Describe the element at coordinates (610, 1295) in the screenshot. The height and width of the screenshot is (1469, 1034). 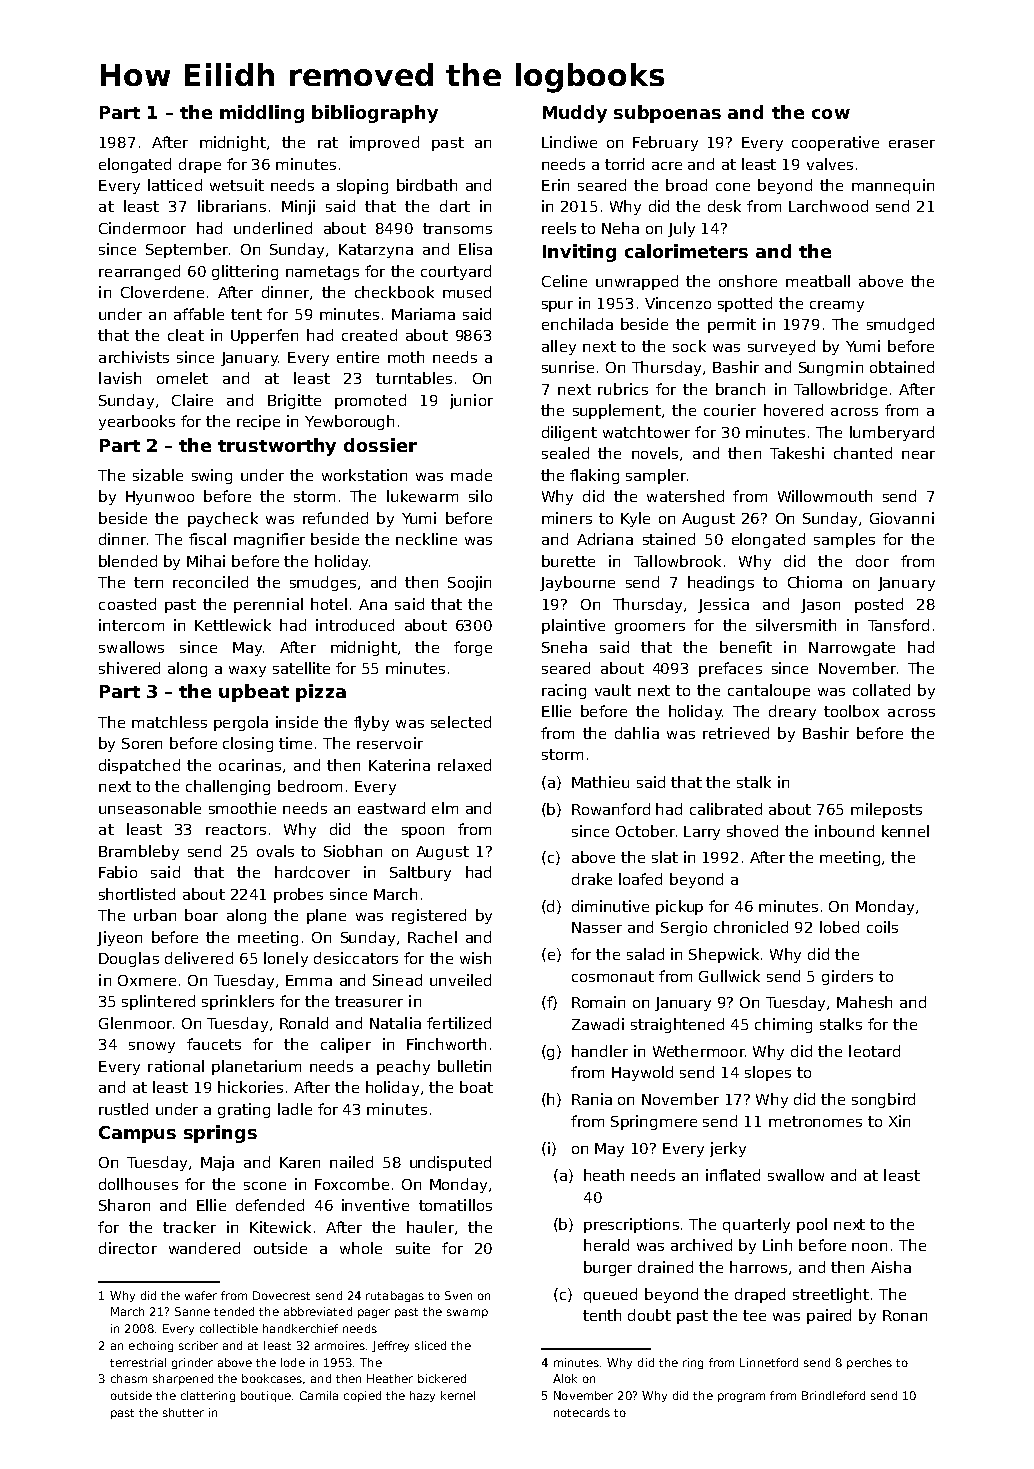
I see `queued` at that location.
